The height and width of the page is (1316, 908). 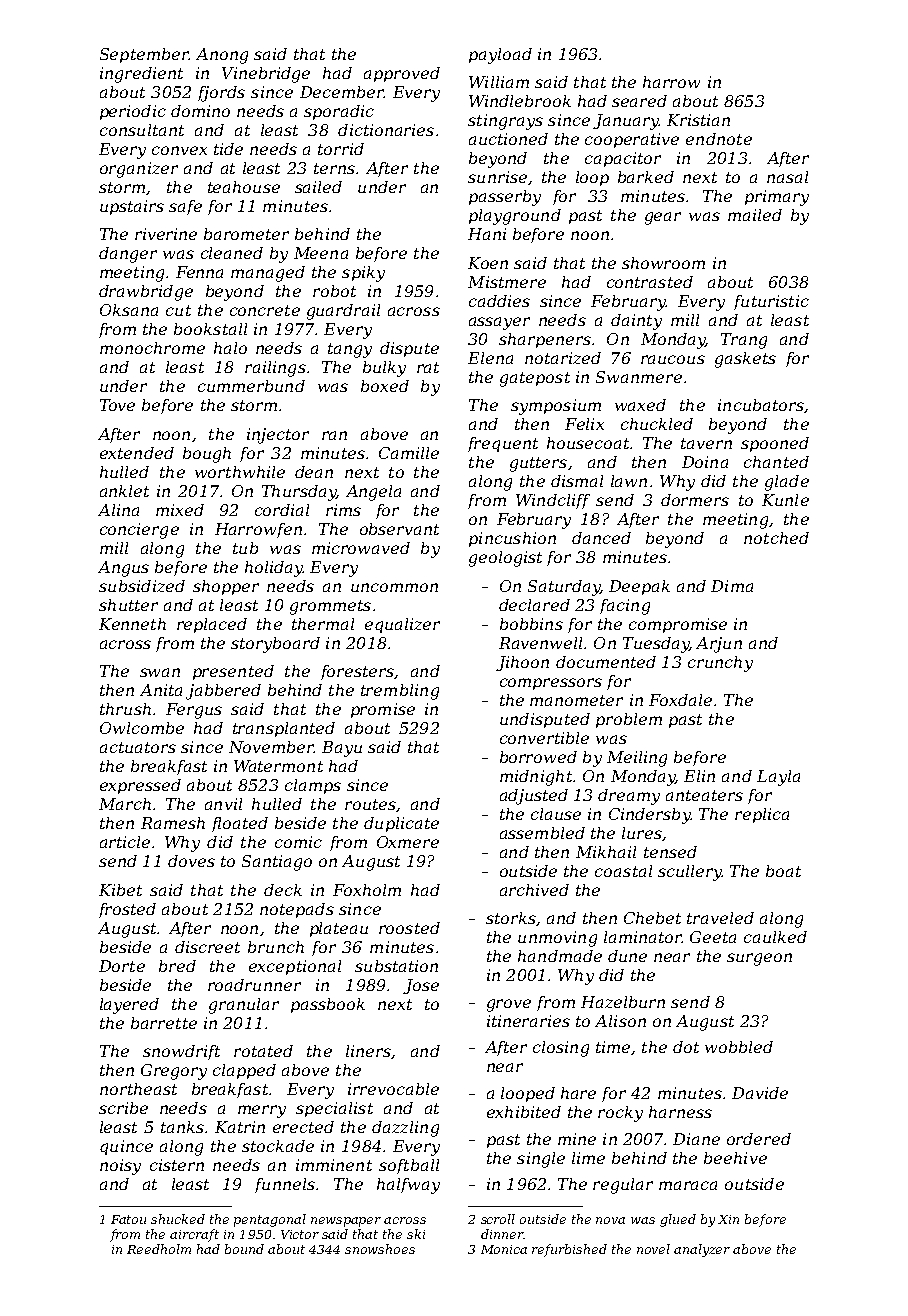 I want to click on Anong, so click(x=222, y=56).
